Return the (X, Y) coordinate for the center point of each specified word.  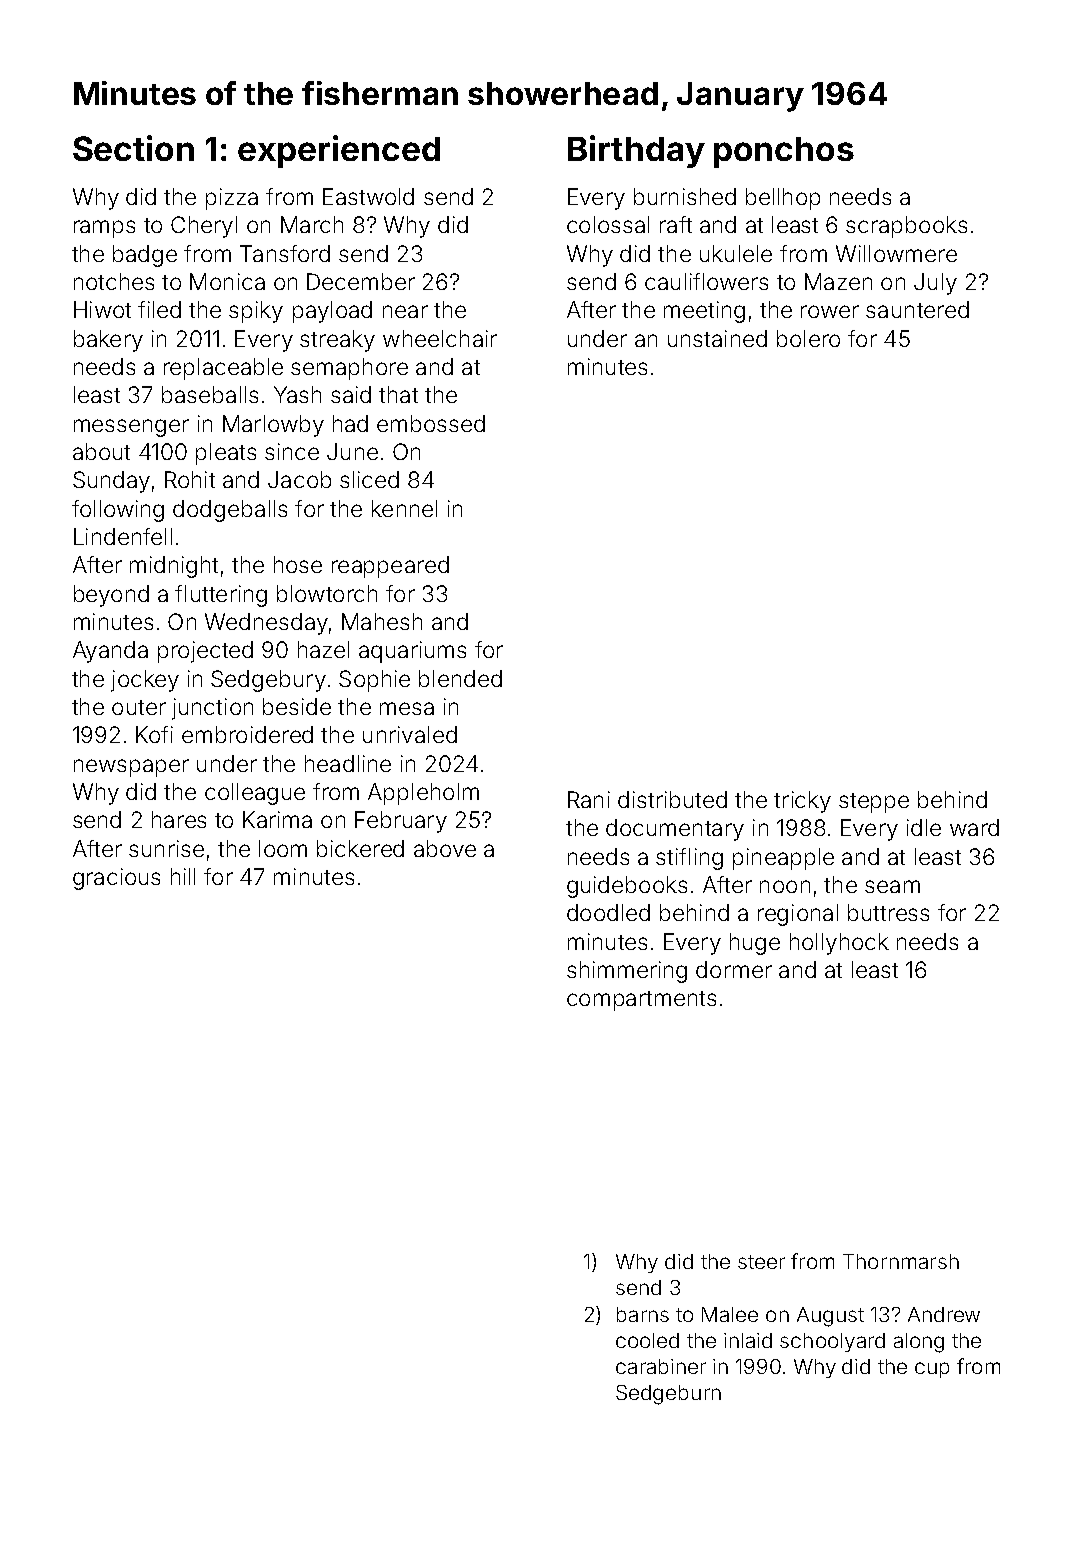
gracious (116, 879)
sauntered (917, 309)
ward (974, 827)
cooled (647, 1340)
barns (643, 1314)
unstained (717, 338)
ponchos (784, 152)
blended (460, 678)
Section (133, 148)
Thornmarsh (901, 1261)
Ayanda (110, 652)
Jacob (299, 479)
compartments (641, 1001)
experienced (339, 151)
